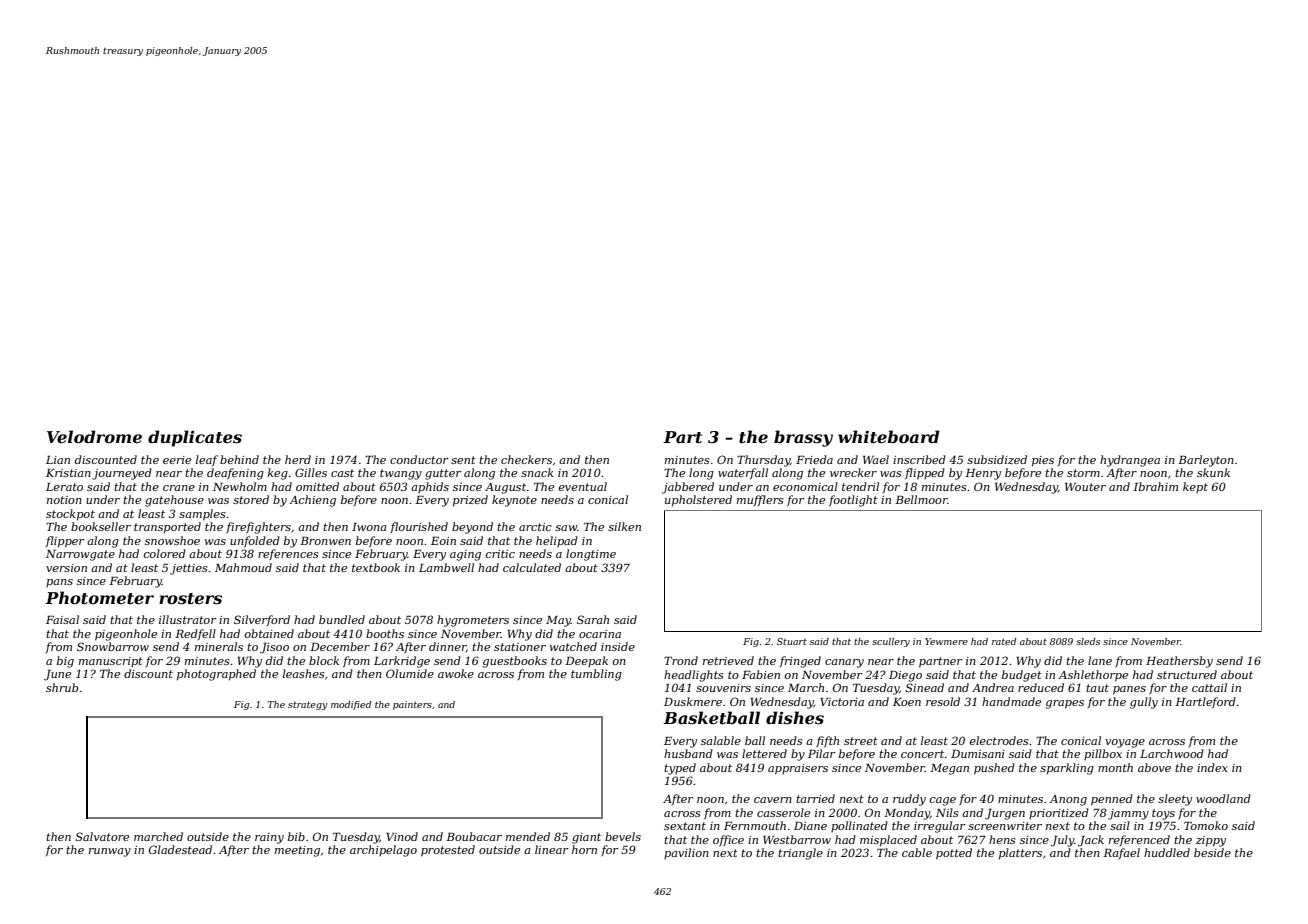  Describe the element at coordinates (783, 812) in the page. I see `casserole` at that location.
